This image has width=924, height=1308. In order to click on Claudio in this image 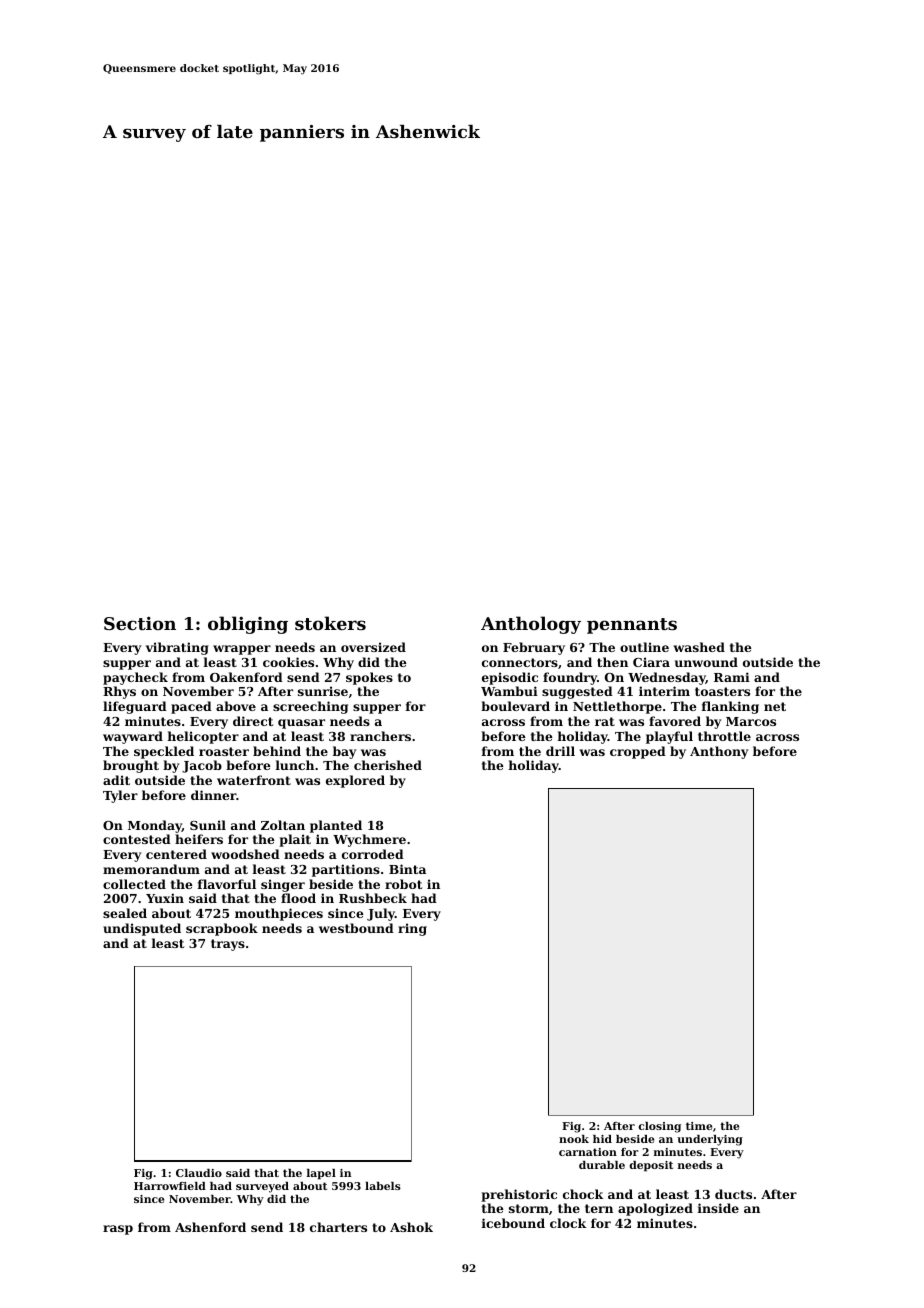, I will do `click(199, 1173)`.
